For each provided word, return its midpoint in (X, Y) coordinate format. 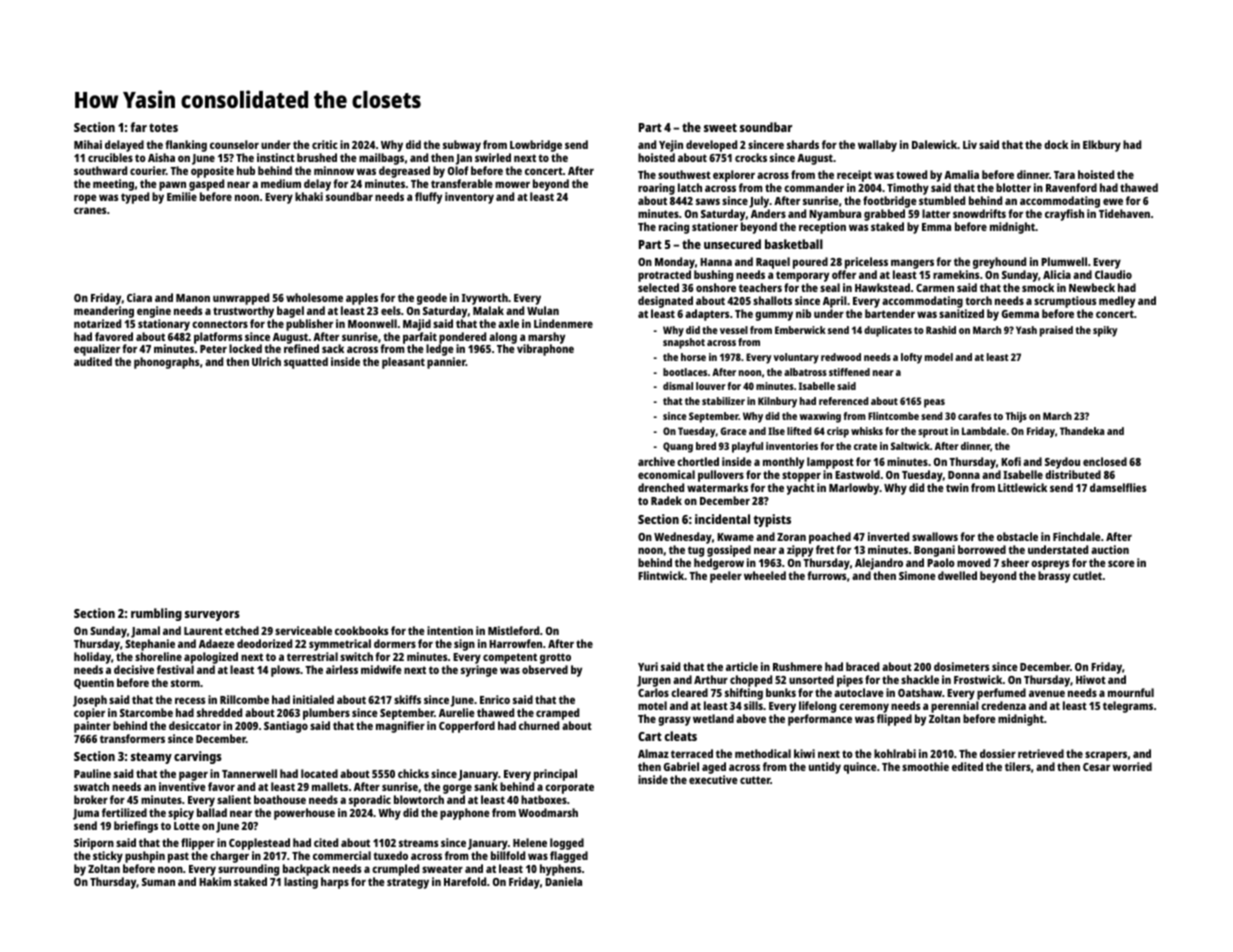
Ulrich (266, 361)
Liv (970, 144)
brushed (317, 157)
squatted (306, 363)
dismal (678, 386)
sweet (720, 127)
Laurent (203, 631)
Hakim (215, 881)
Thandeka (1082, 431)
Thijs (1016, 417)
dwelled (957, 575)
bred (706, 446)
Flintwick (661, 575)
